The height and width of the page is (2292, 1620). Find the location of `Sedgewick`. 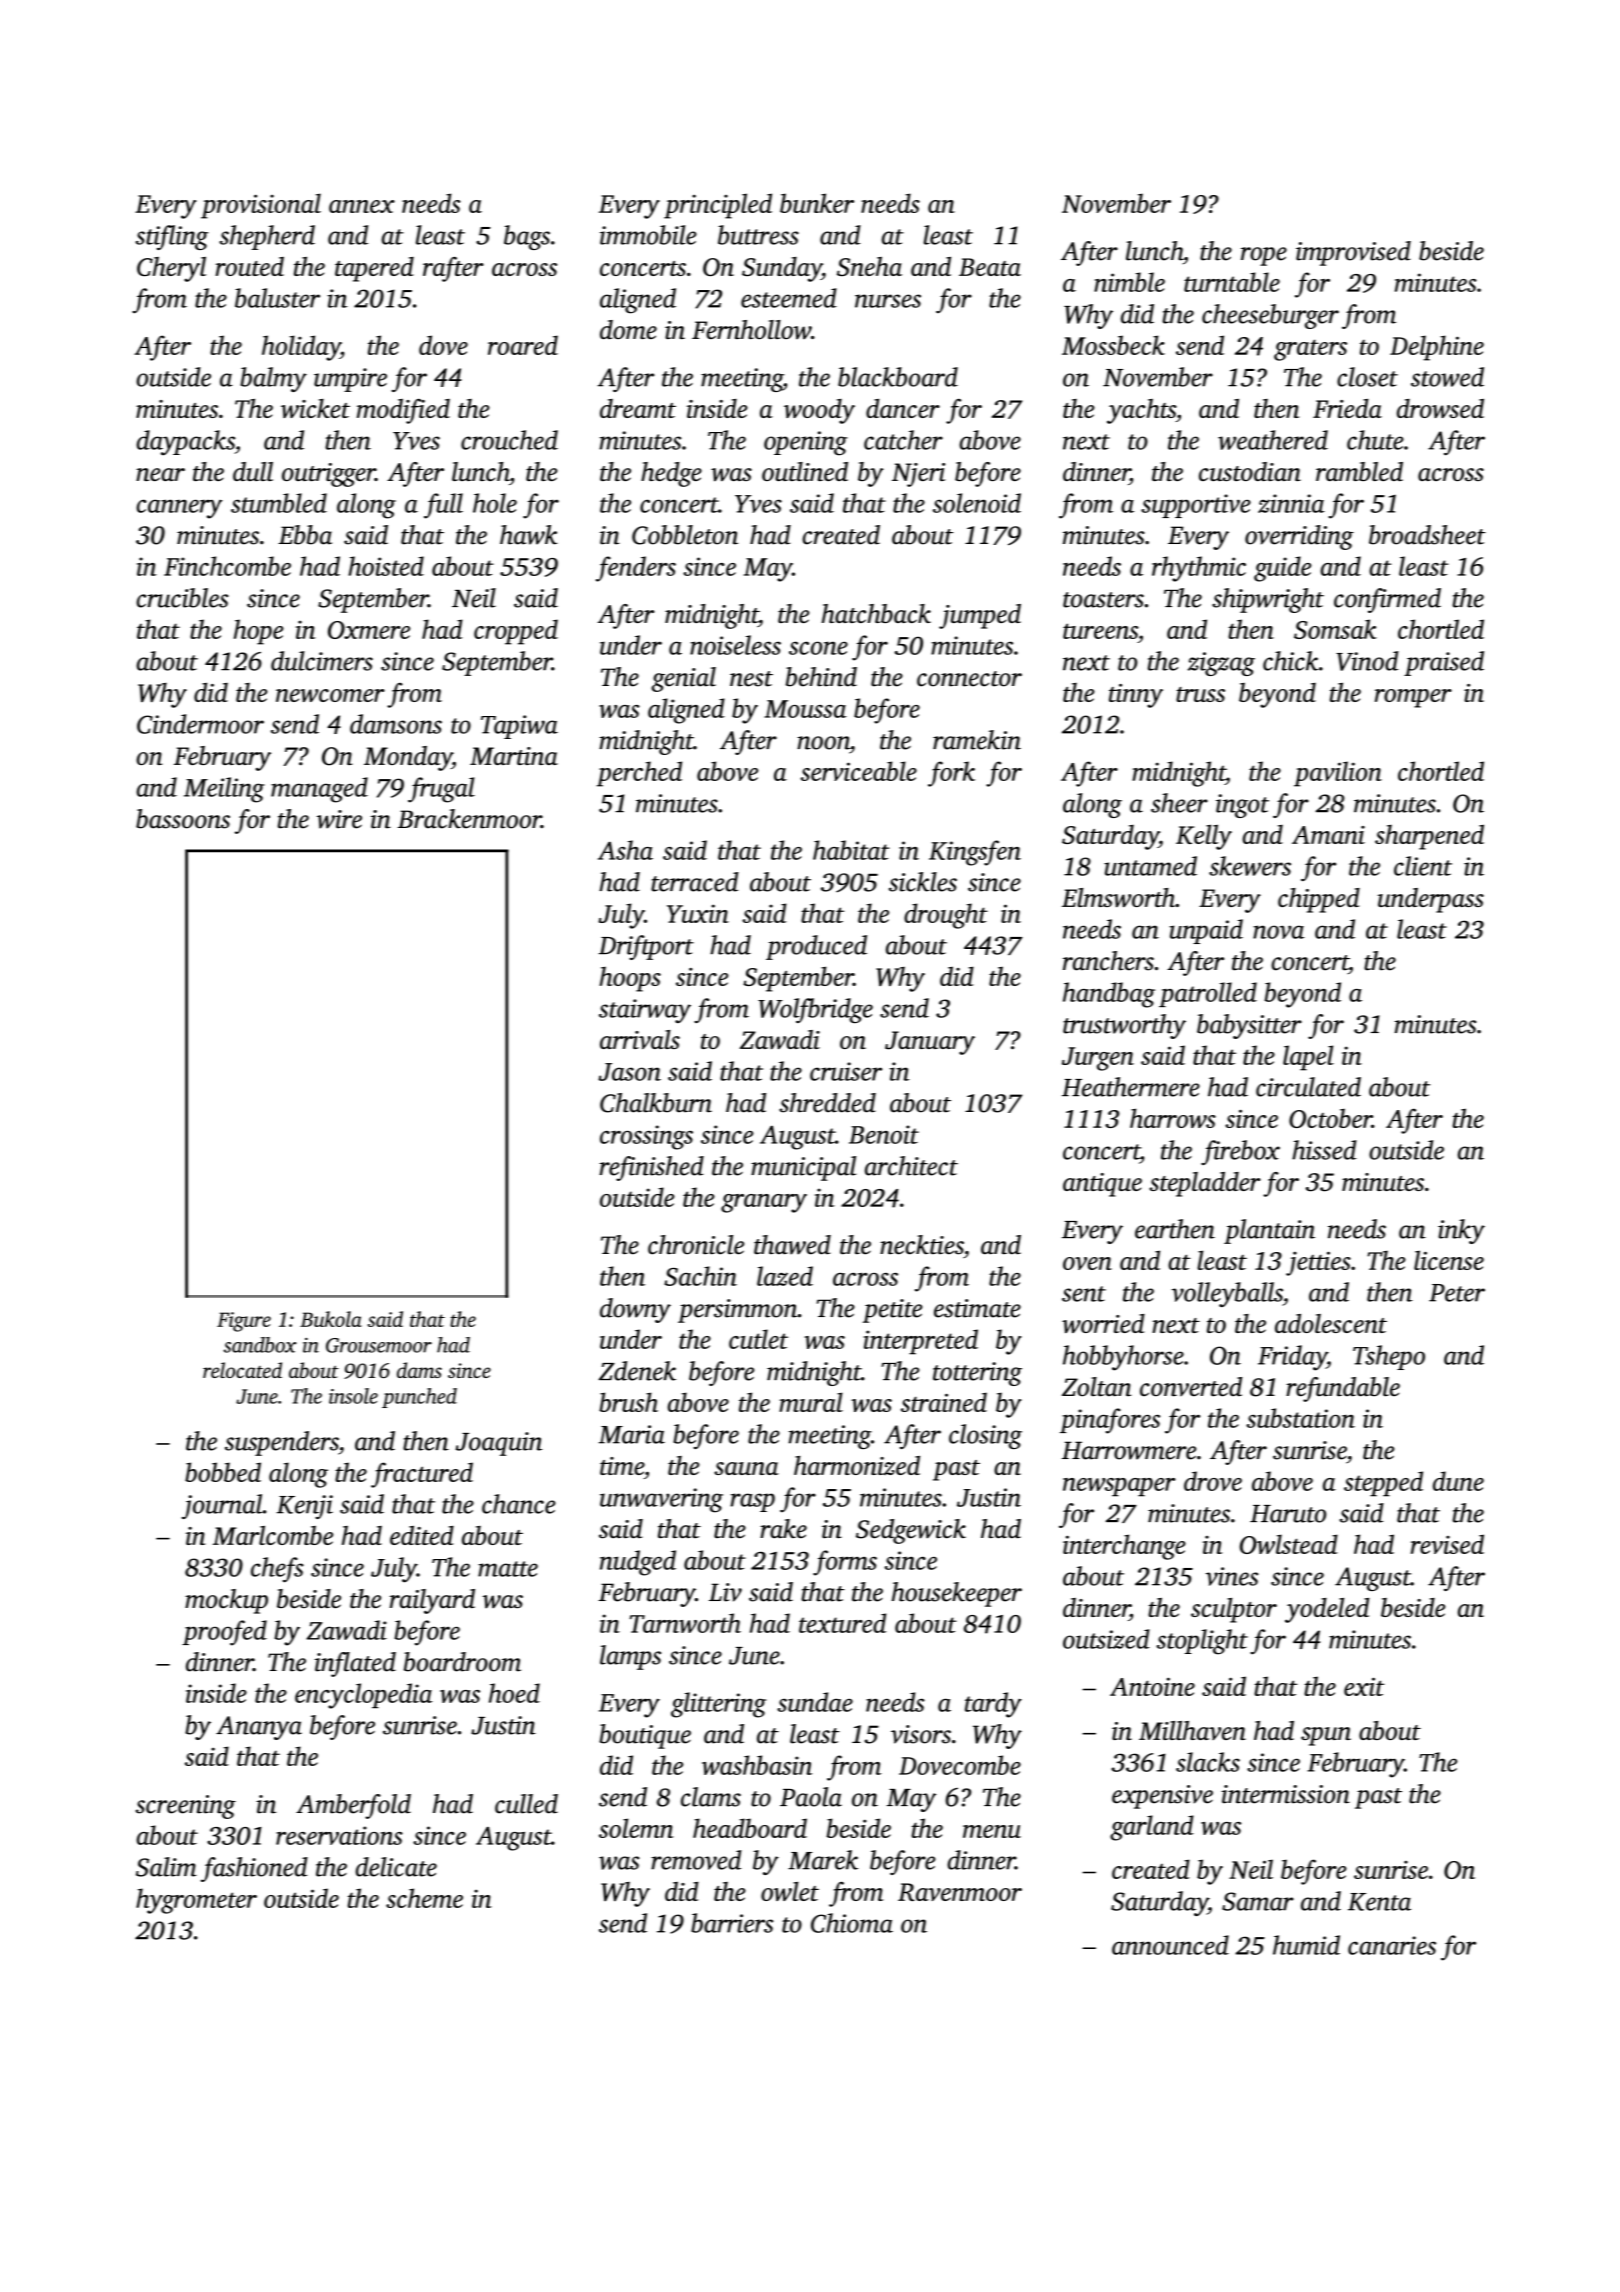

Sedgewick is located at coordinates (911, 1531).
